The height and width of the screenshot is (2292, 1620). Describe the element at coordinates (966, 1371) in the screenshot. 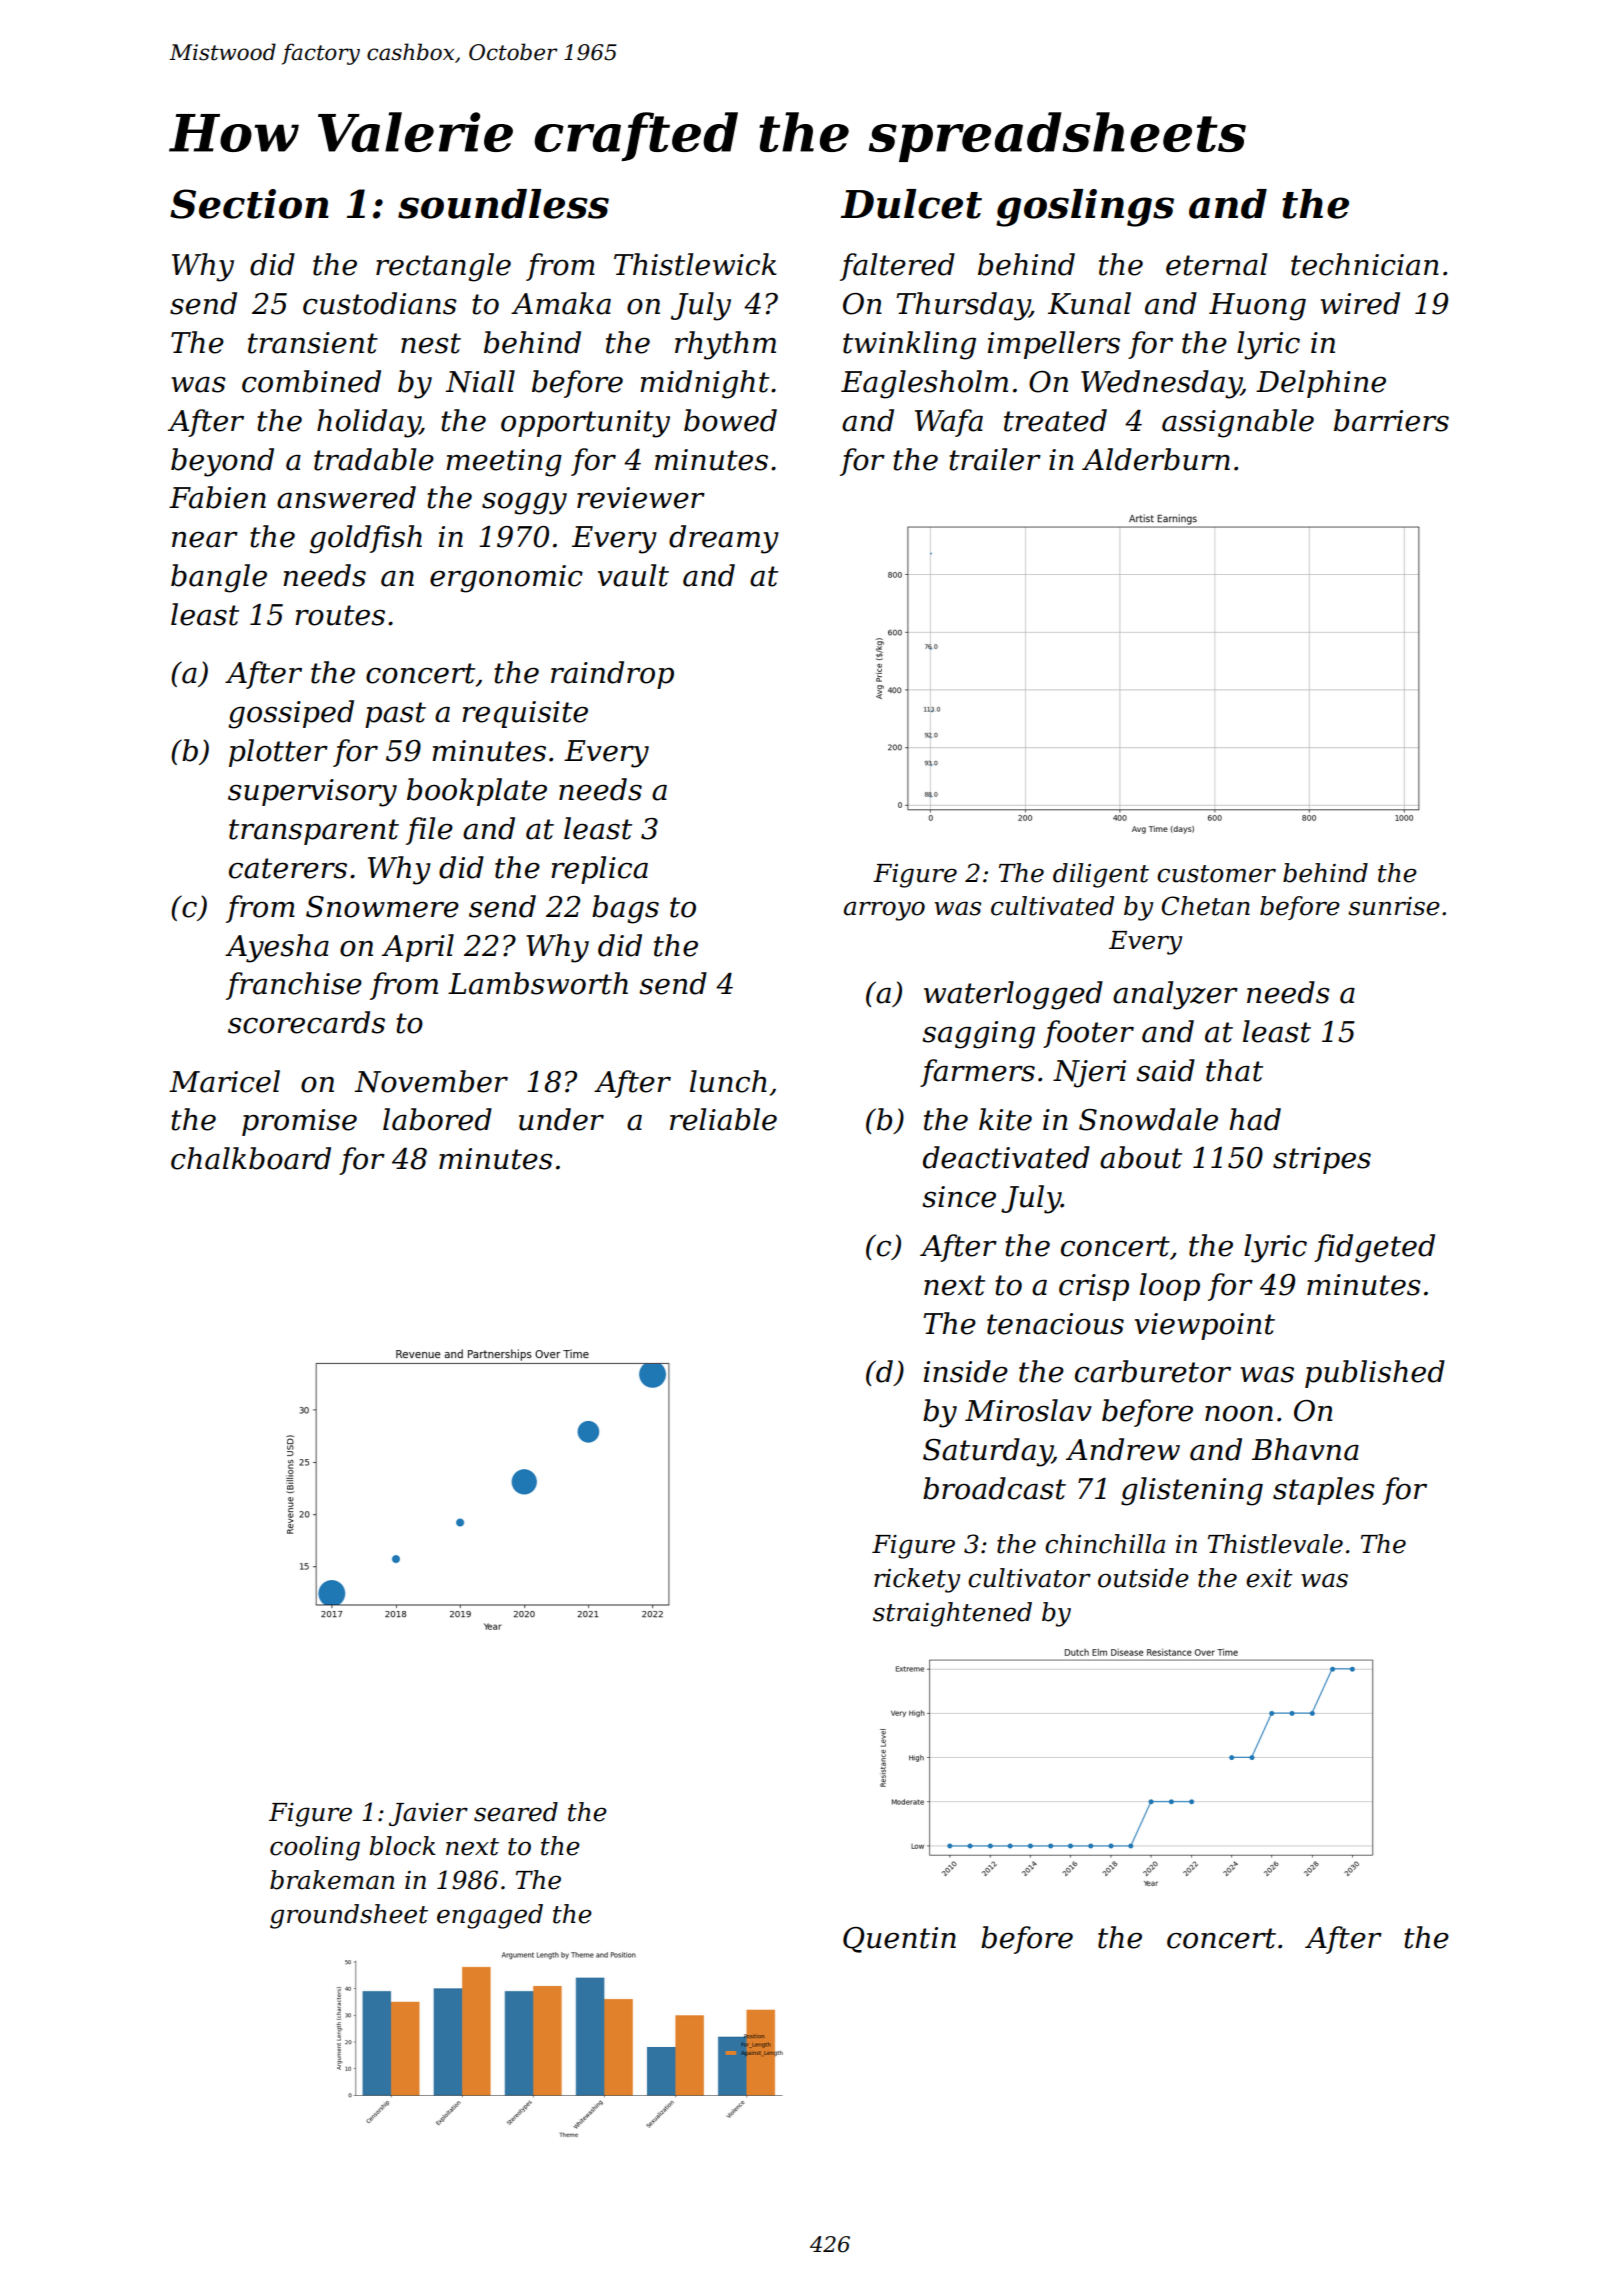

I see `inside` at that location.
